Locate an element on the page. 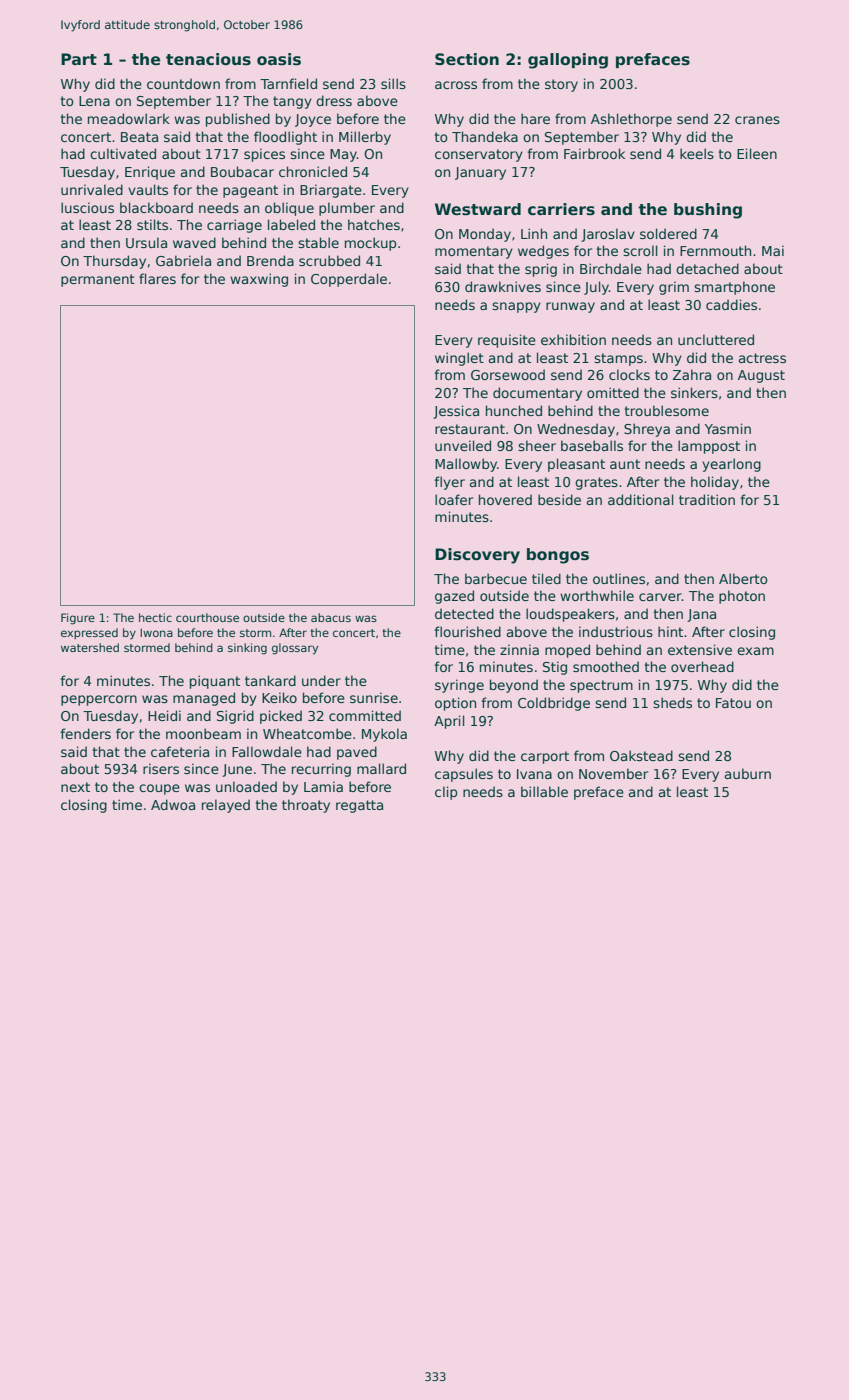 The height and width of the image is (1400, 849). yearlong is located at coordinates (731, 465).
